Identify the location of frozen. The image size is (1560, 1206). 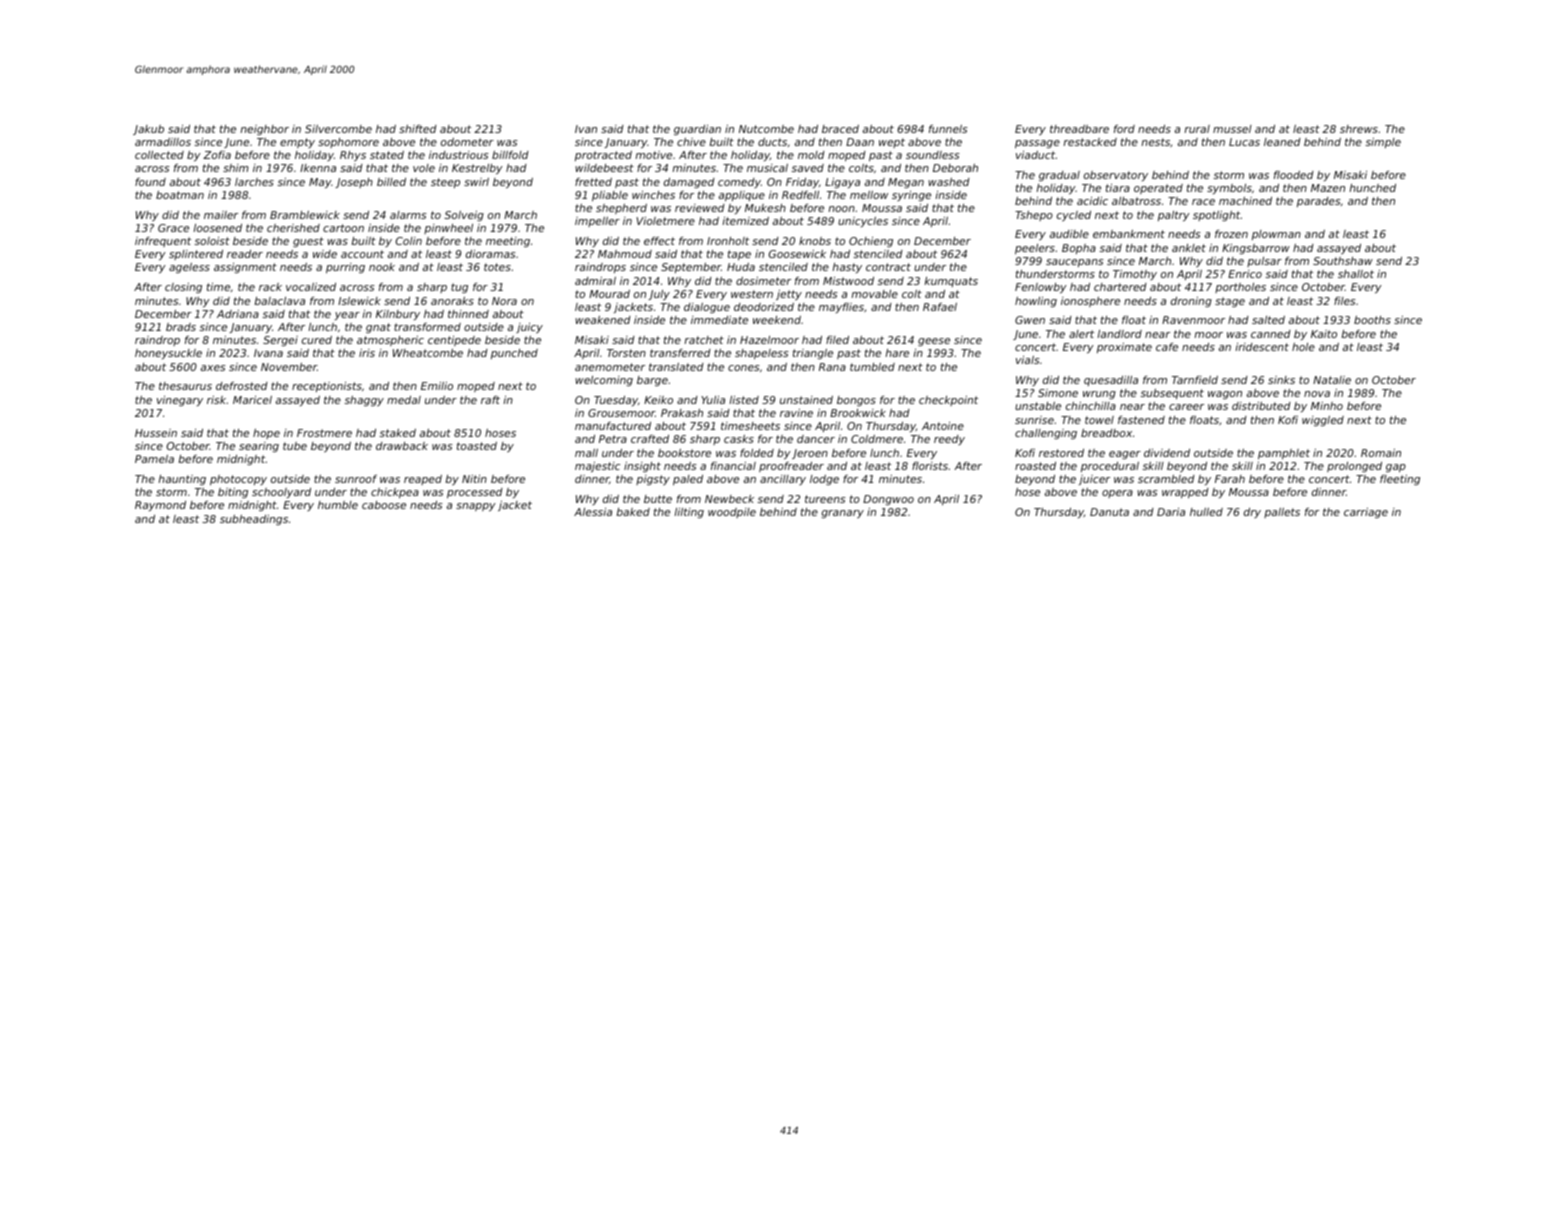
(1231, 234).
